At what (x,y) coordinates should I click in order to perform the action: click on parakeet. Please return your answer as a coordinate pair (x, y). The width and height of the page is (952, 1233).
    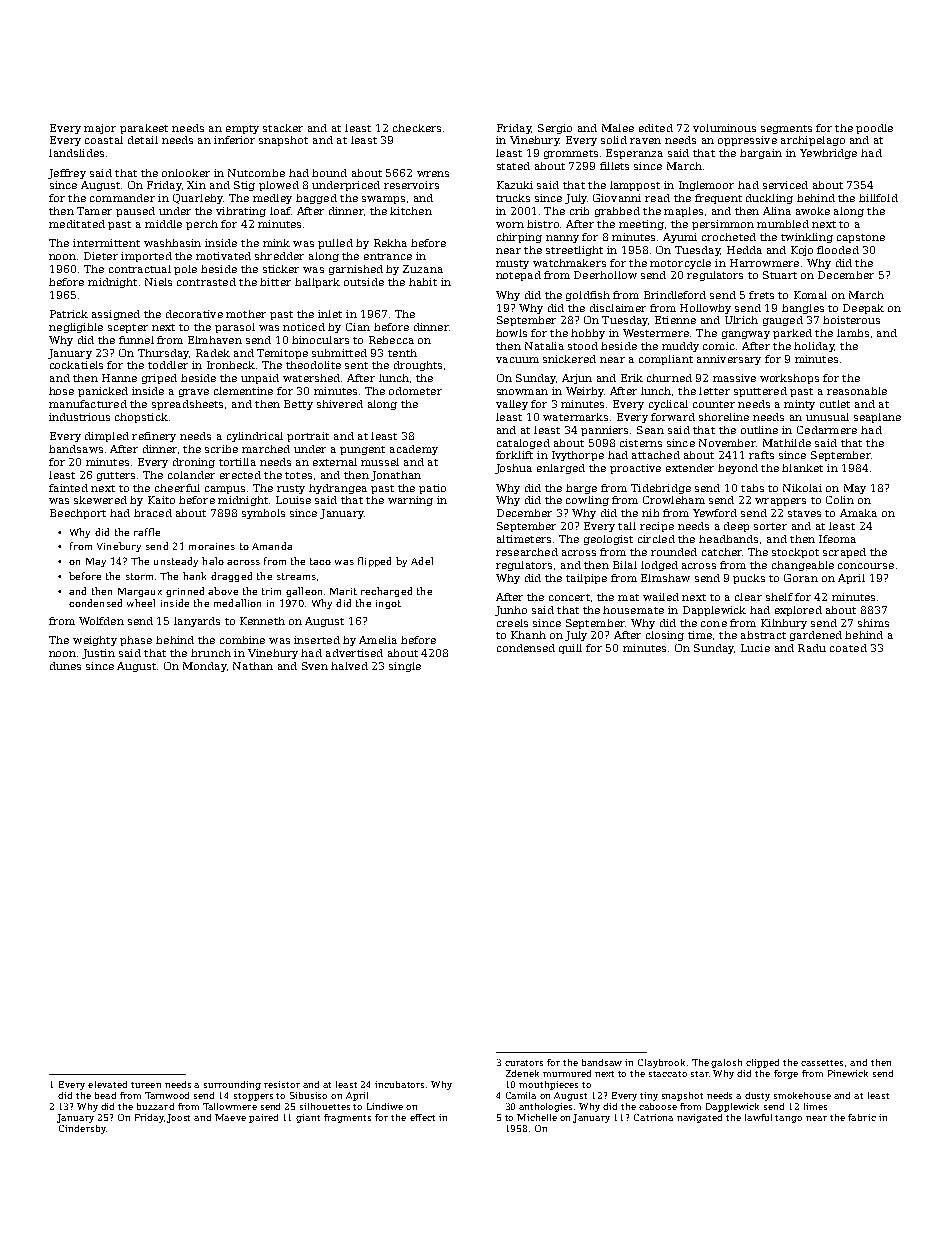
    Looking at the image, I should click on (144, 129).
